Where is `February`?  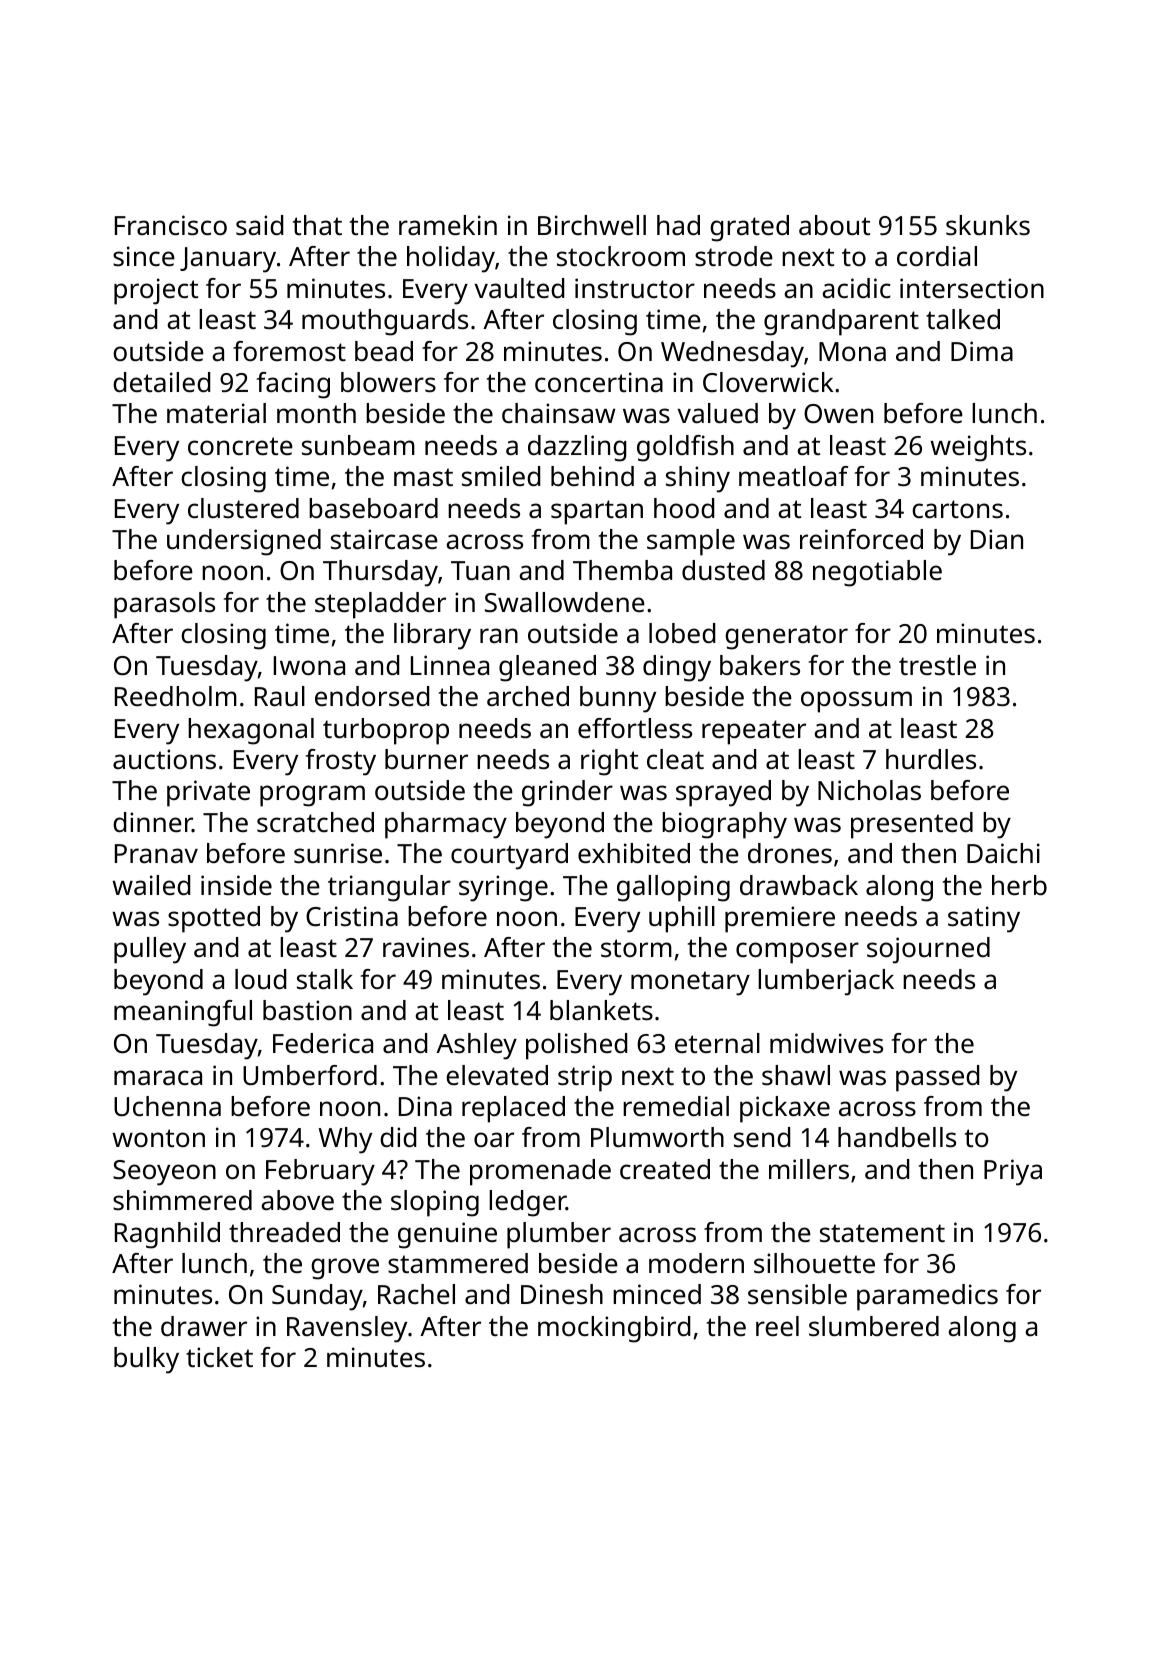
February is located at coordinates (320, 1172).
